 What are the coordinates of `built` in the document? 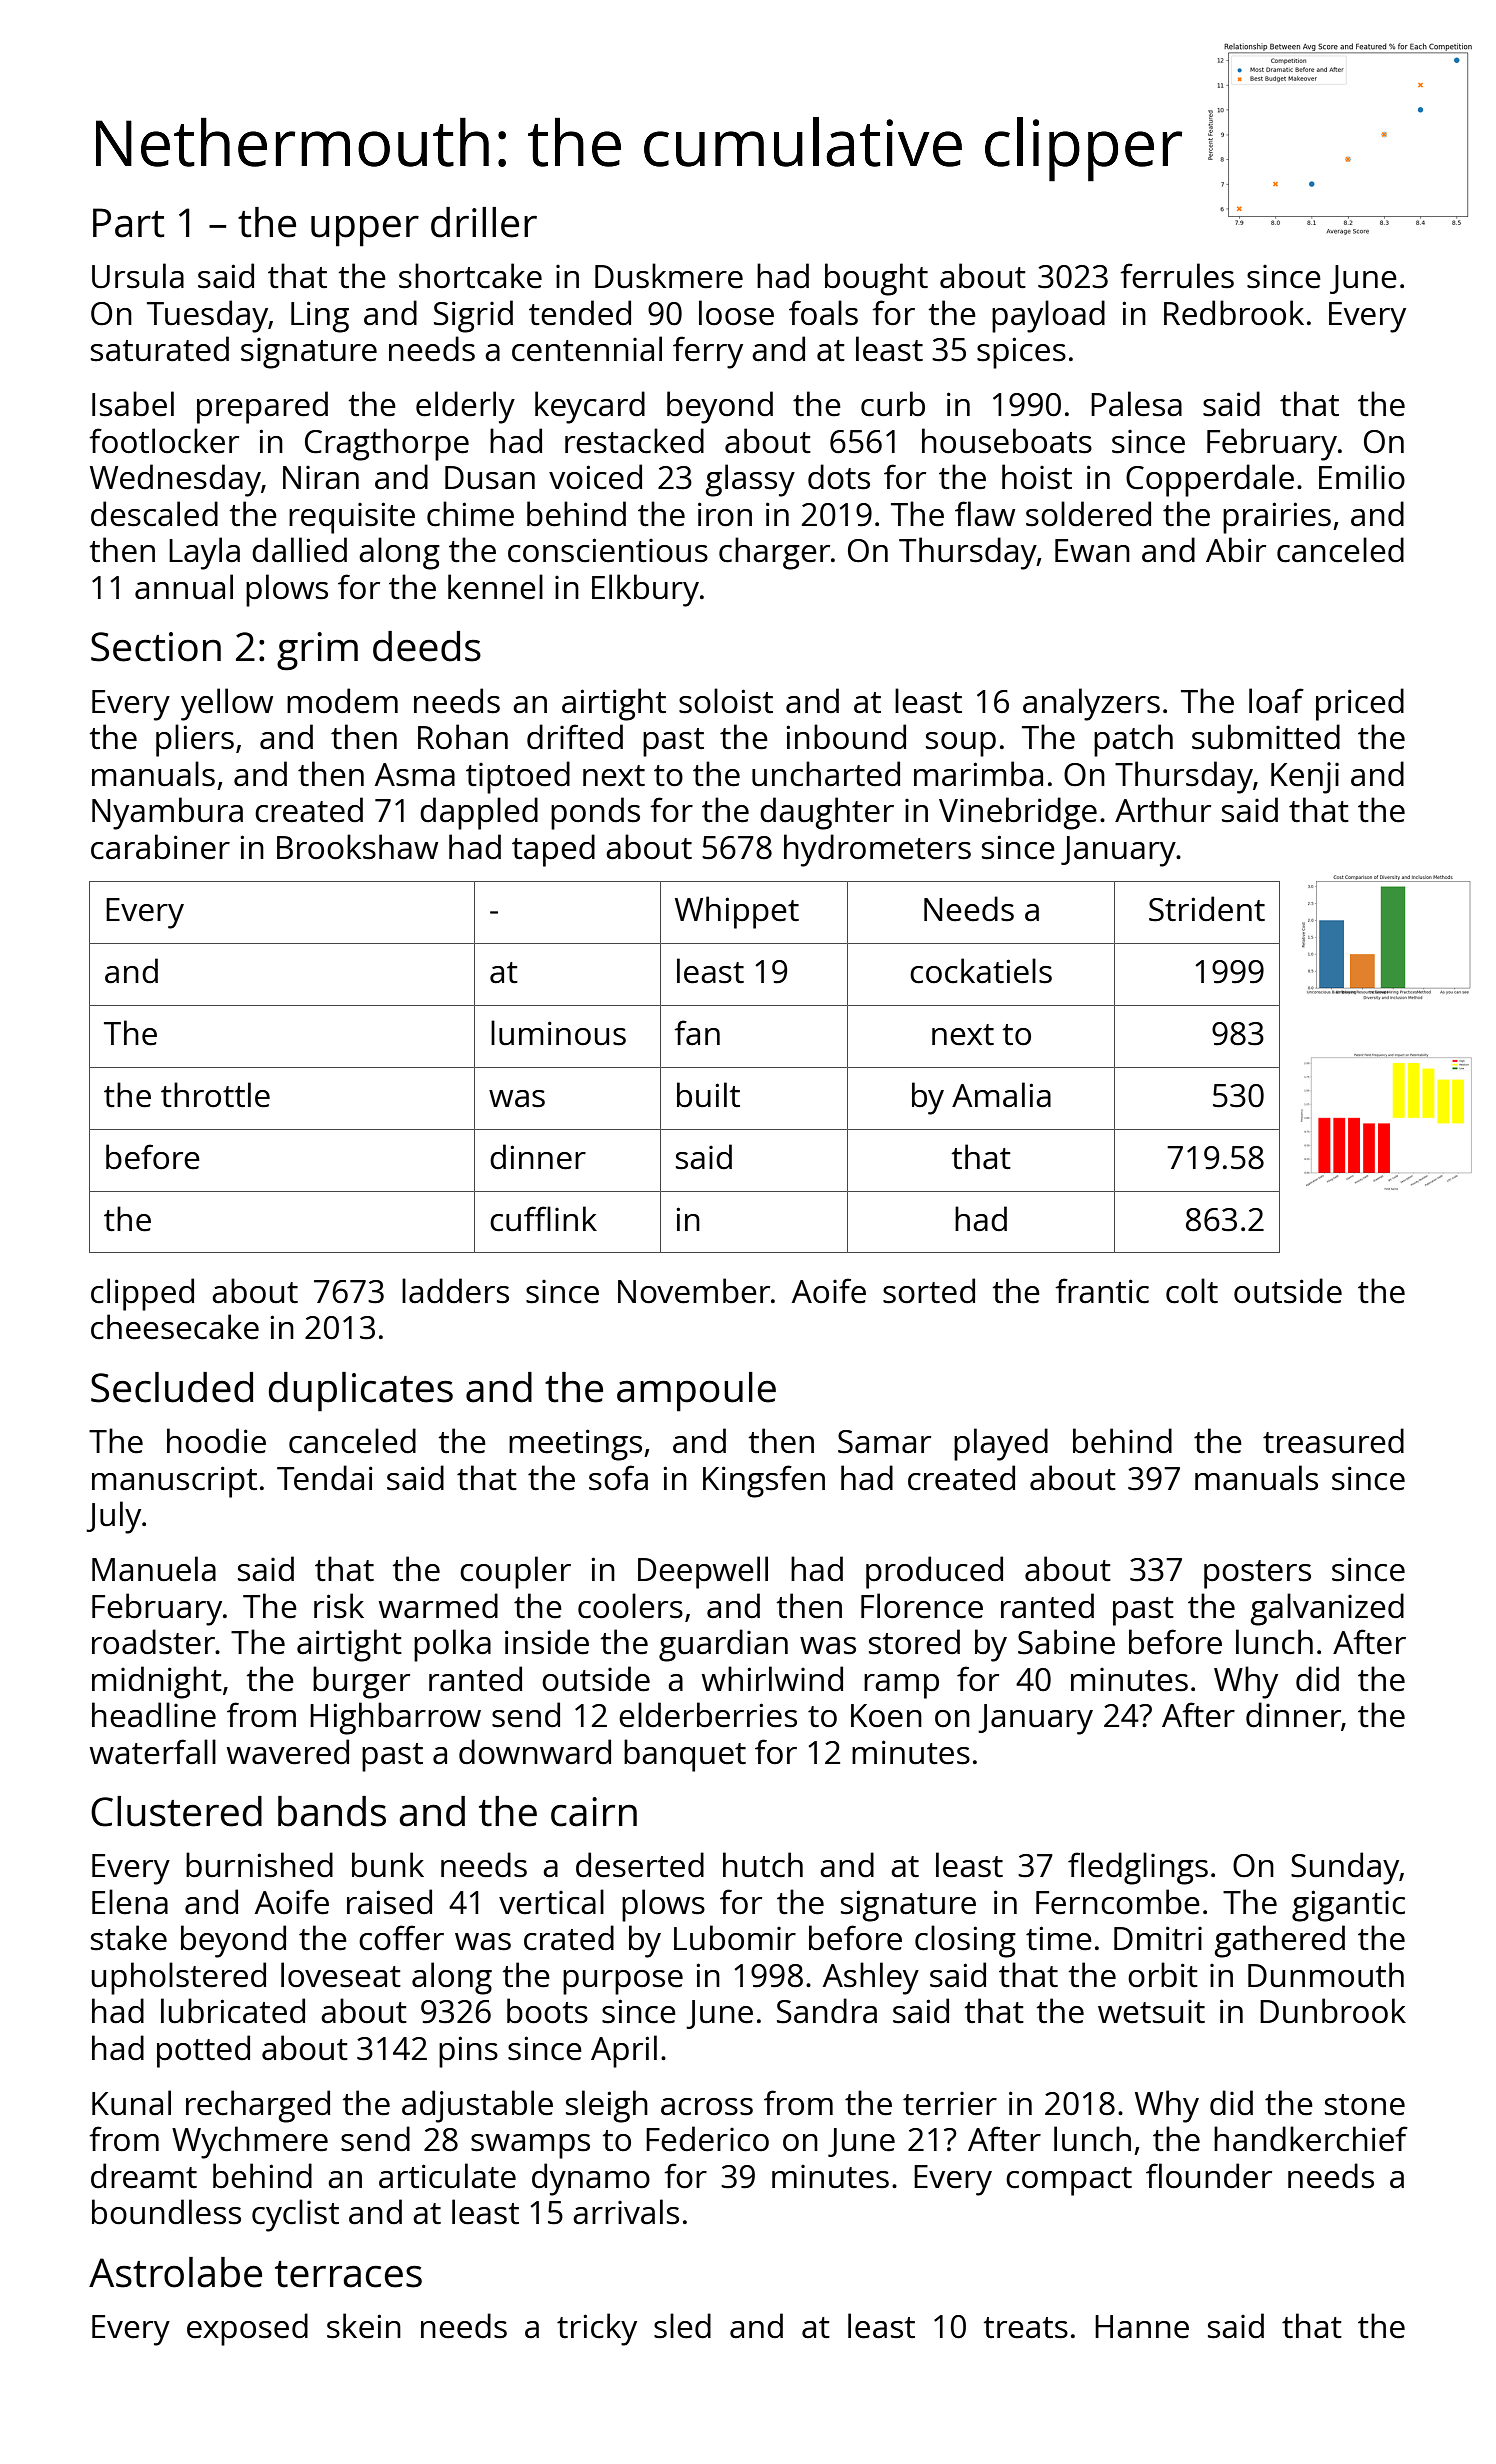 It's located at (708, 1095).
